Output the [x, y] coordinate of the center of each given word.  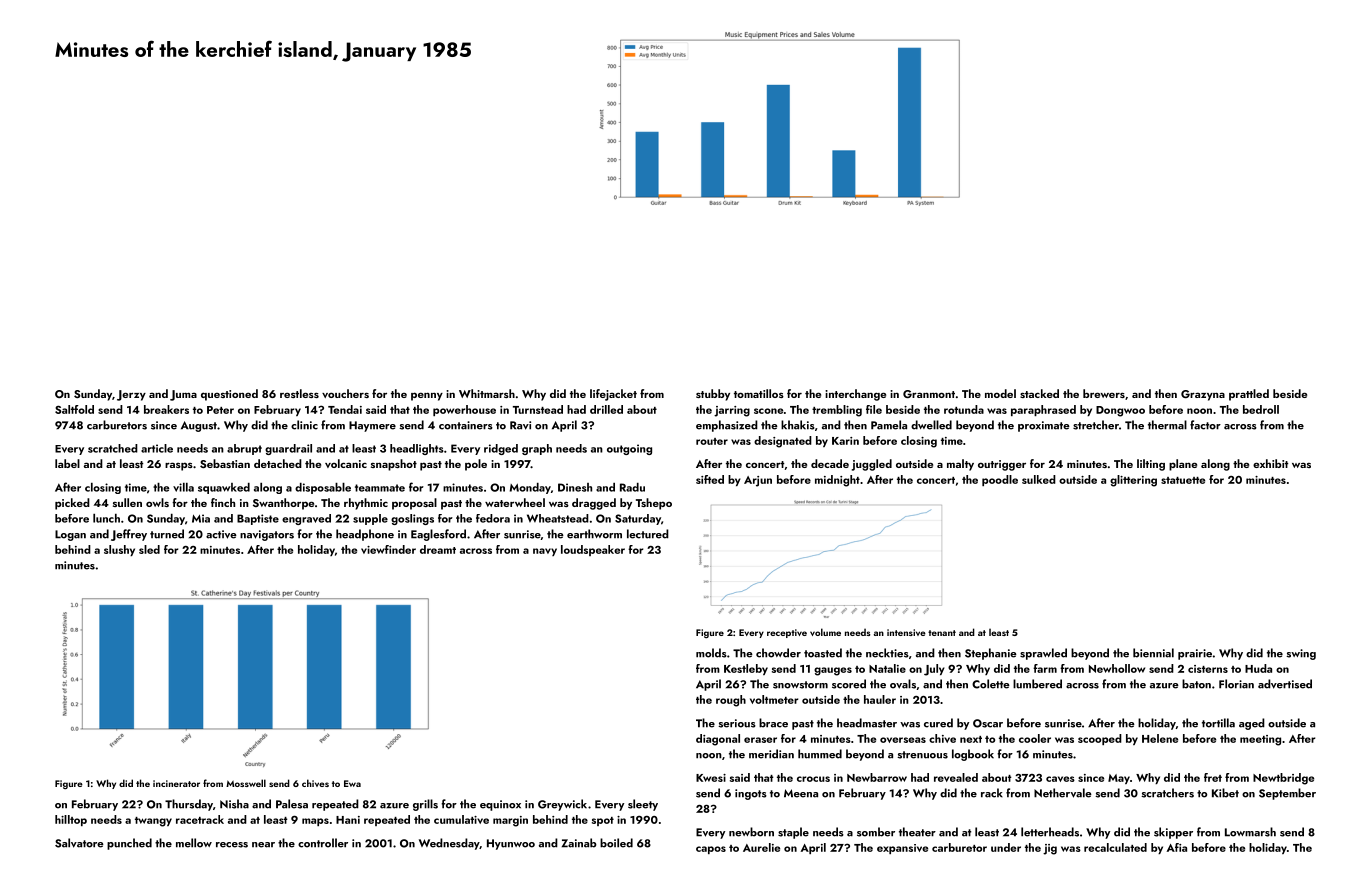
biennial [1153, 653]
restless [299, 393]
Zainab [579, 843]
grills [425, 805]
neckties [887, 653]
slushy [119, 550]
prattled [1249, 395]
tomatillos [759, 393]
